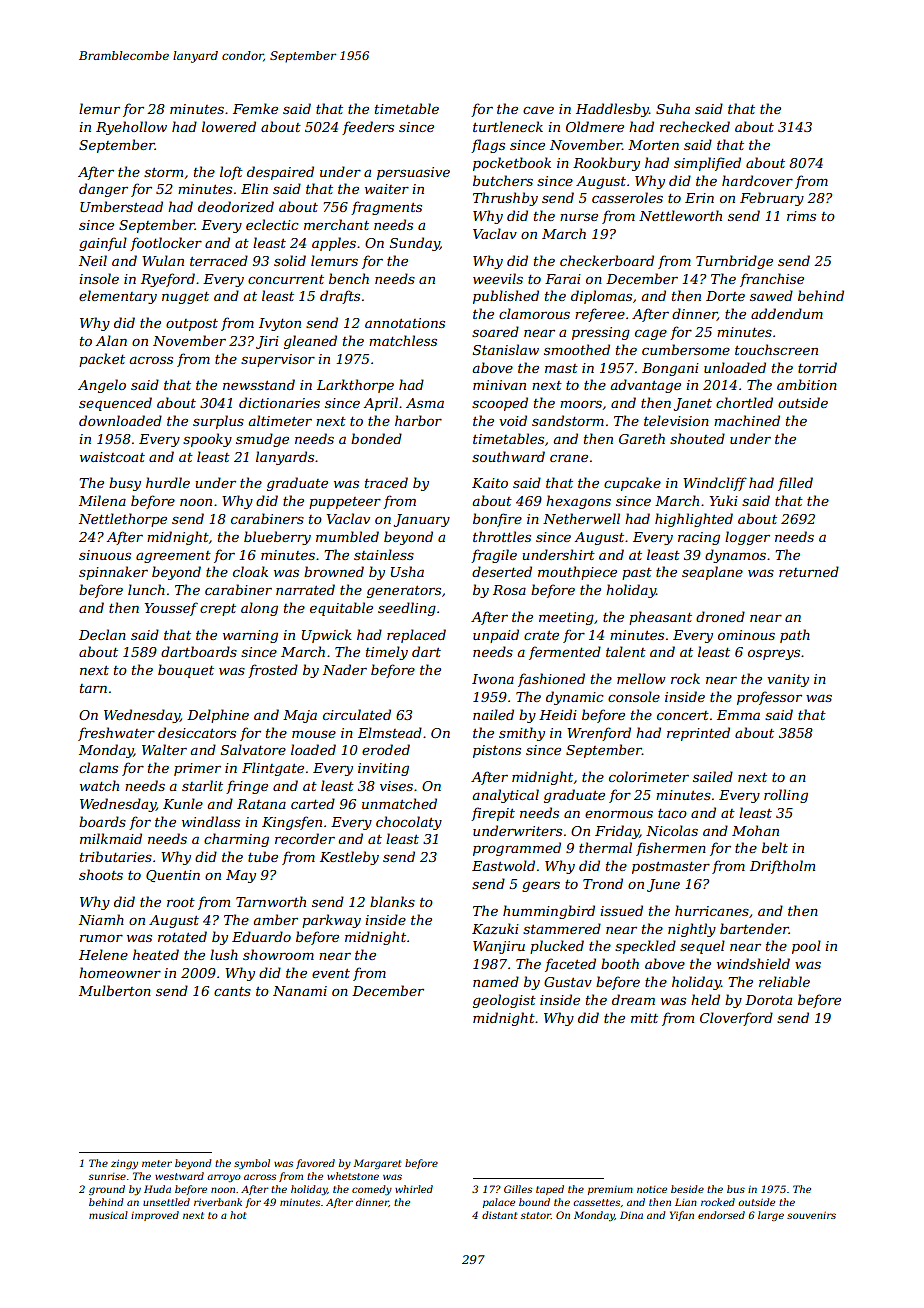 The width and height of the page is (924, 1308). I want to click on warning, so click(250, 636).
